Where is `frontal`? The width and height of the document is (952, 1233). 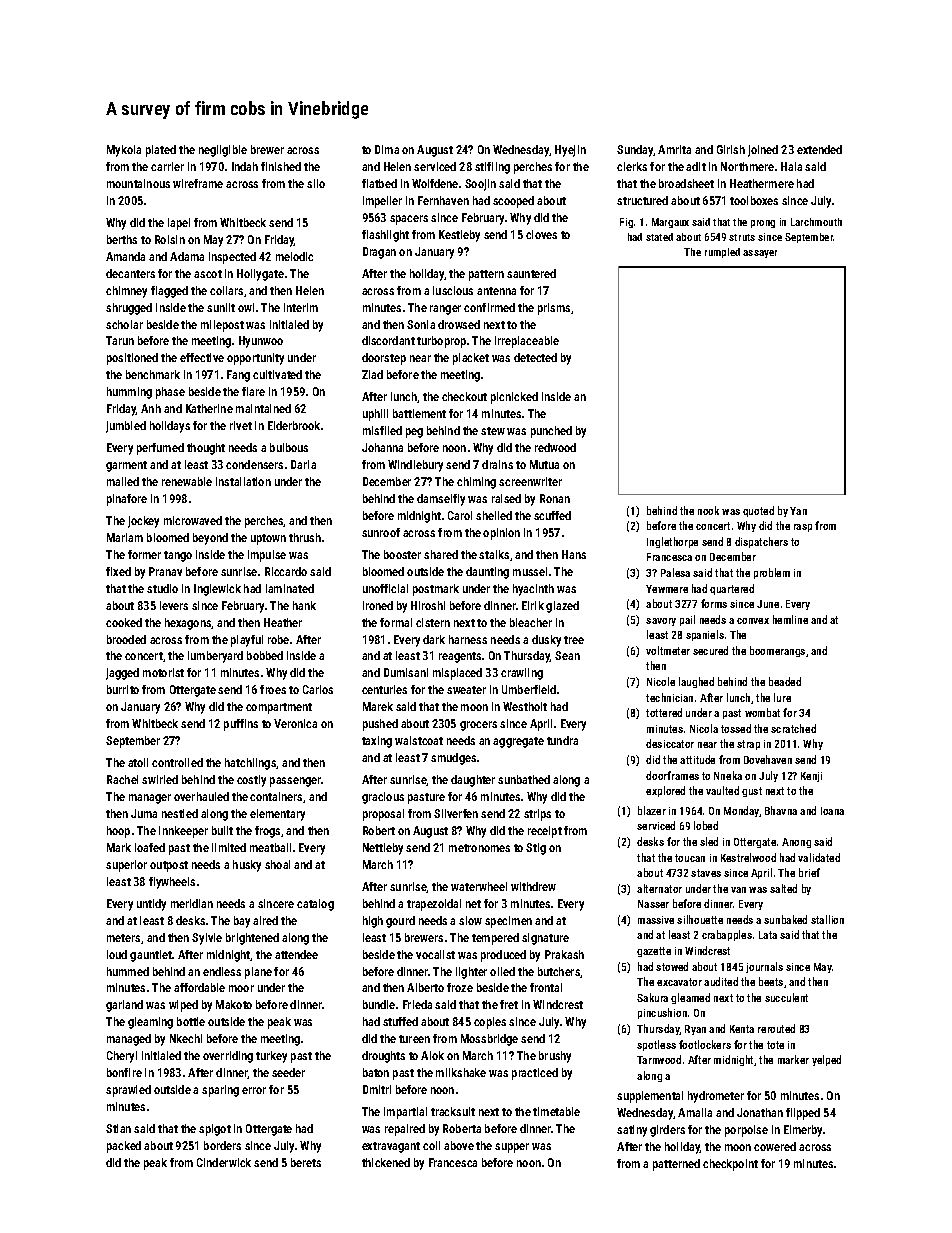
frontal is located at coordinates (546, 987).
